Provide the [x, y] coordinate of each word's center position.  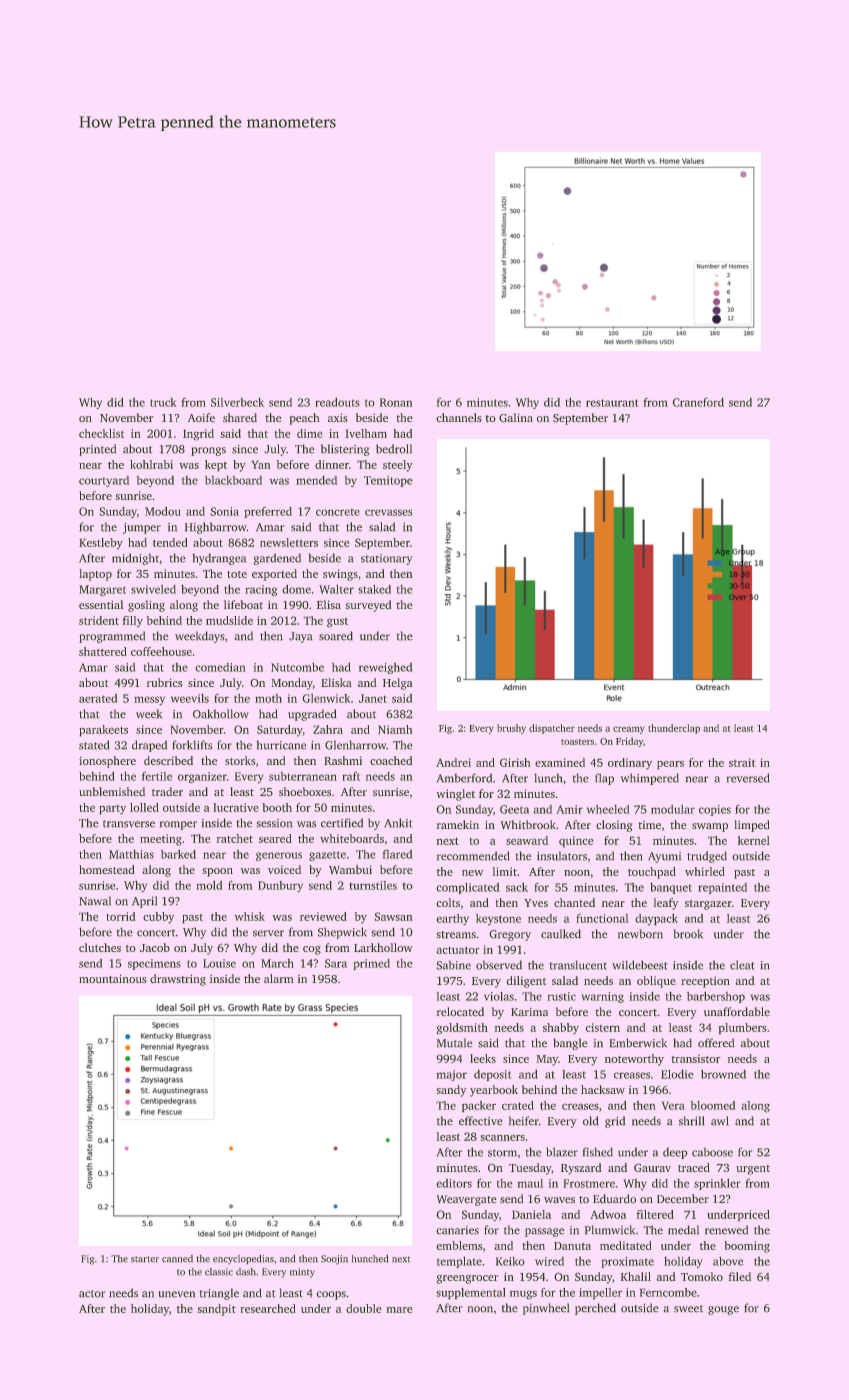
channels [459, 418]
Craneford [698, 402]
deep [675, 1153]
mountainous [113, 978]
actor [92, 1294]
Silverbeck [237, 402]
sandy [452, 1091]
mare [399, 1310]
